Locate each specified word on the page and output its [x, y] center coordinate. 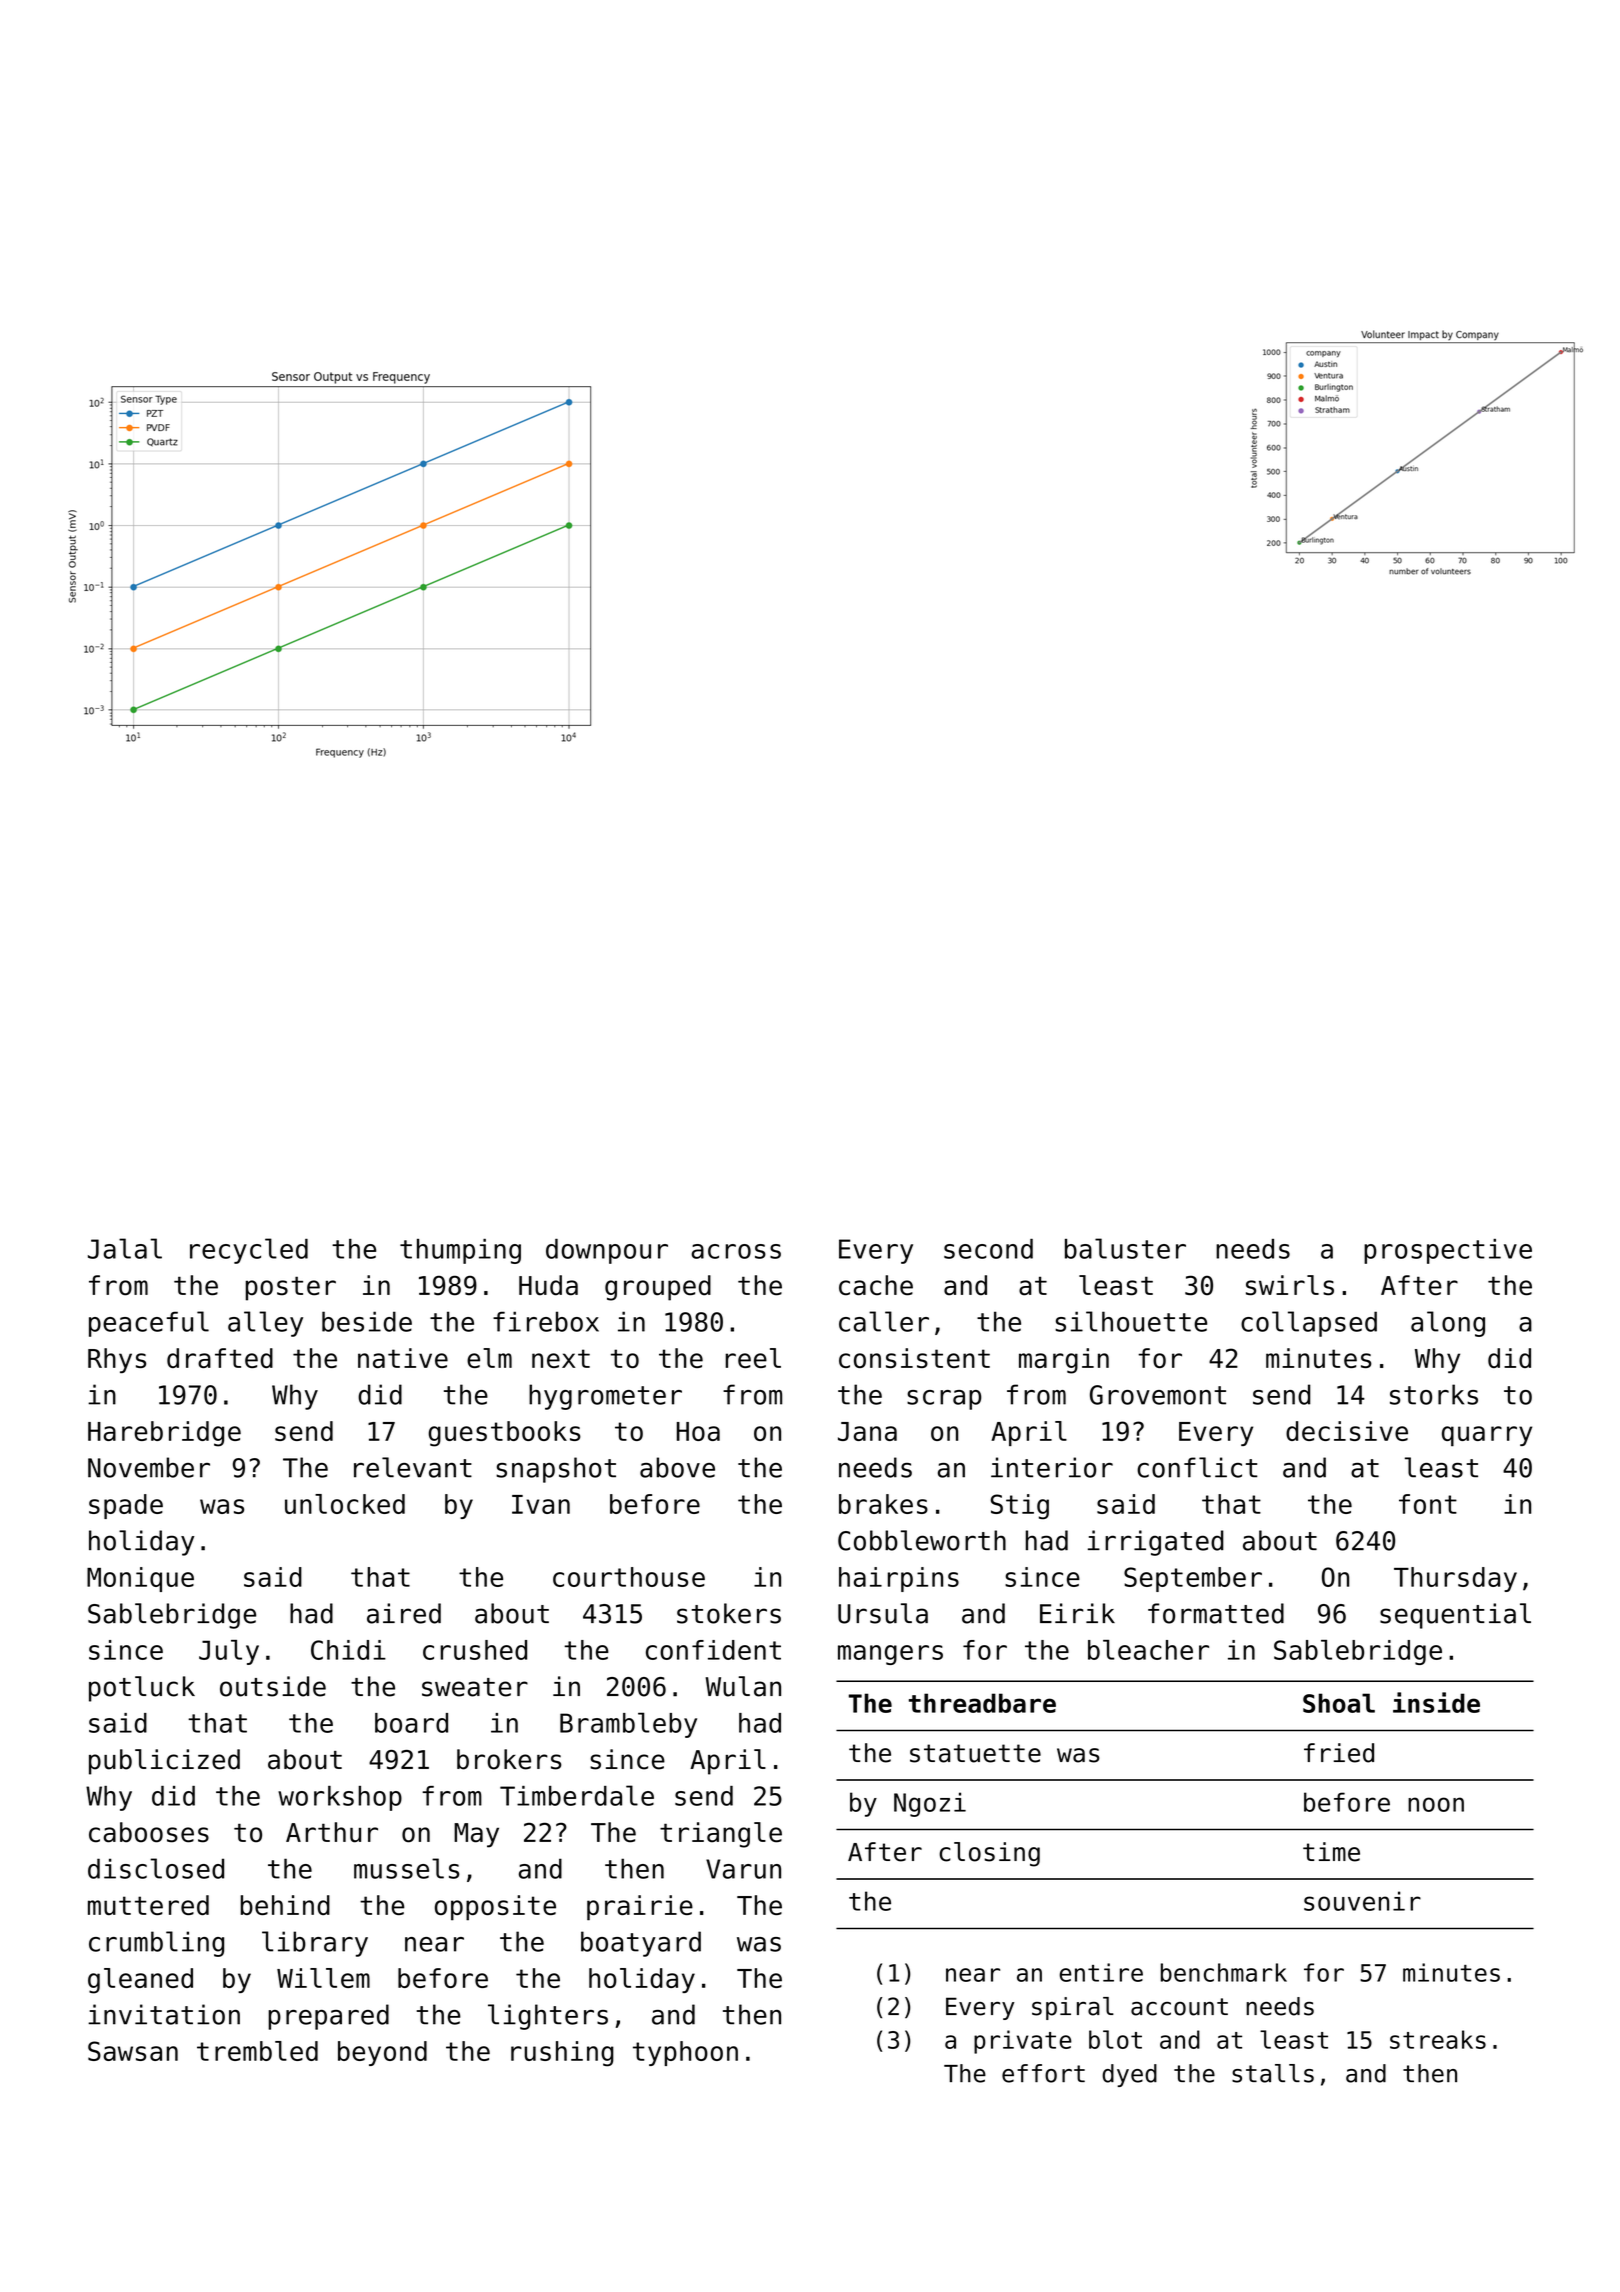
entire [1101, 1972]
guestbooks [504, 1434]
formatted [1216, 1613]
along [1448, 1324]
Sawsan [133, 2051]
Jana [867, 1431]
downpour [607, 1251]
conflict [1197, 1467]
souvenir [1362, 1901]
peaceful [149, 1324]
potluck [142, 1689]
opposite [495, 1908]
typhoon [685, 2053]
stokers [729, 1613]
